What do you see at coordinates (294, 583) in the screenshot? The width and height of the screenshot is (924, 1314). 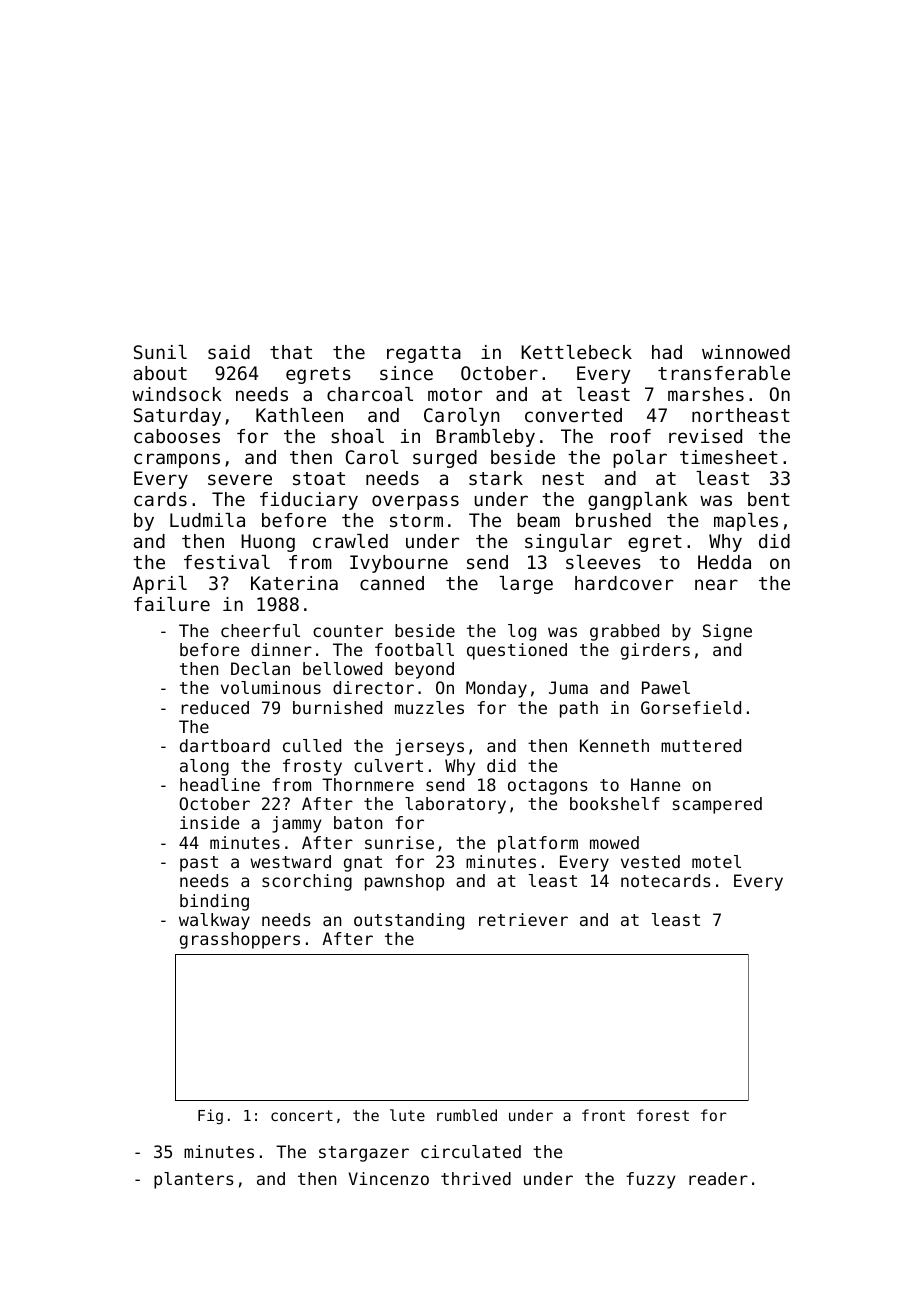 I see `Katerina` at bounding box center [294, 583].
